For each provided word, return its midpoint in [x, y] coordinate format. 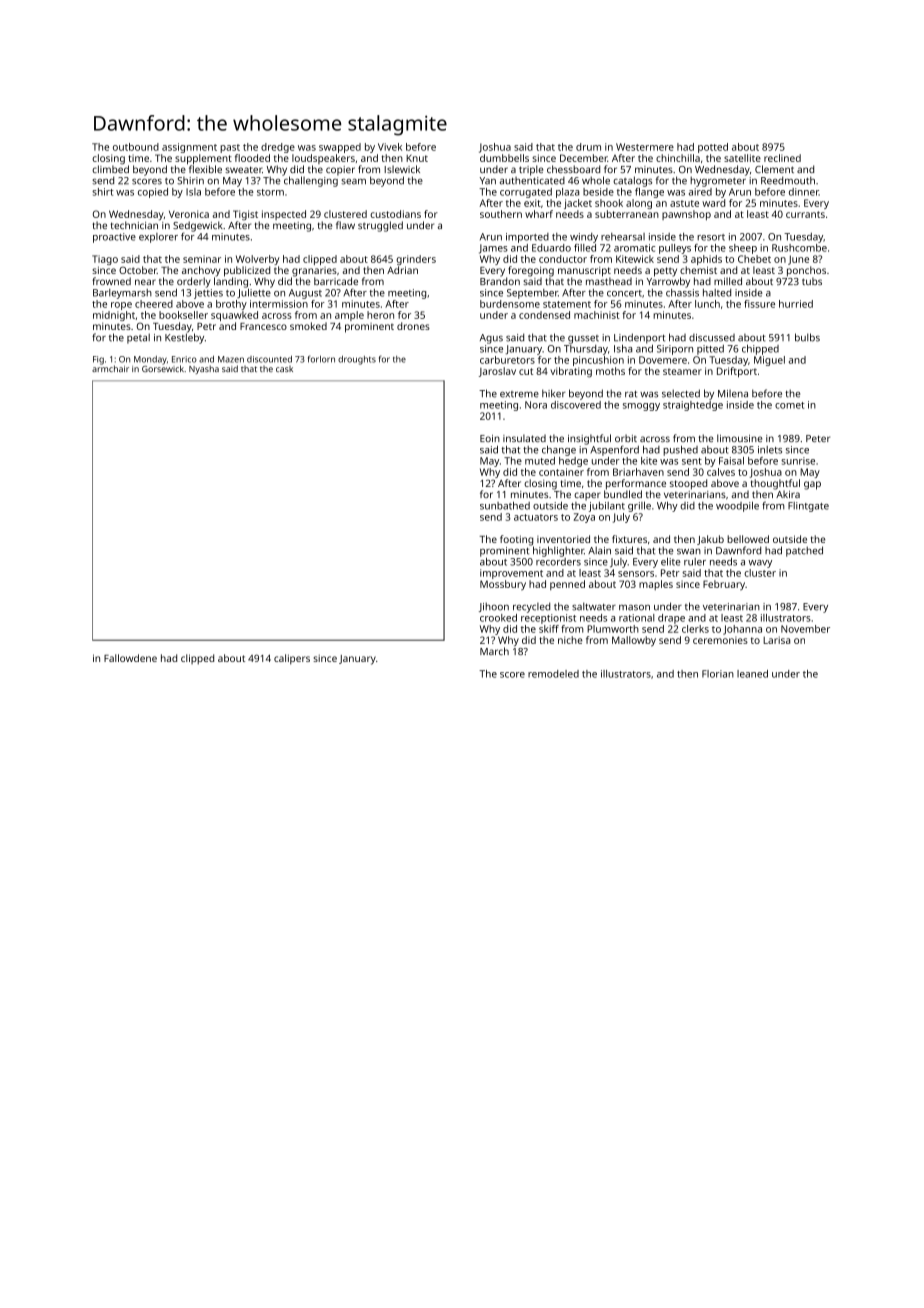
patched [804, 551]
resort [711, 237]
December [584, 158]
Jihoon [494, 607]
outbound [136, 147]
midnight [114, 316]
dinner [804, 192]
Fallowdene [130, 658]
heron [380, 315]
